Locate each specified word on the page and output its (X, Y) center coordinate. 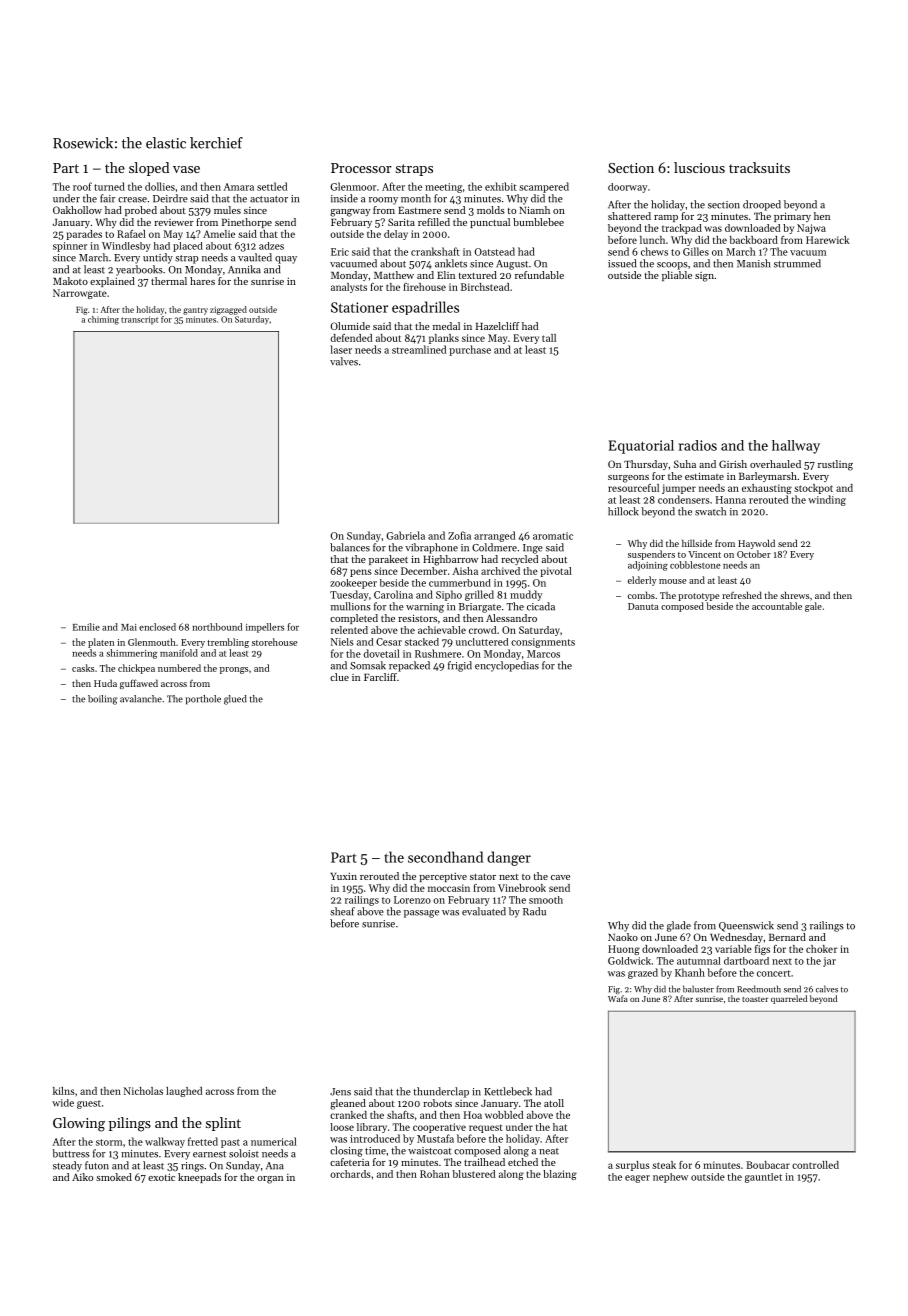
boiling (102, 700)
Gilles (696, 251)
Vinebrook (522, 888)
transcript (139, 320)
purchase (470, 350)
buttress (71, 1153)
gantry (195, 311)
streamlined (419, 349)
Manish (753, 263)
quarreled (789, 999)
